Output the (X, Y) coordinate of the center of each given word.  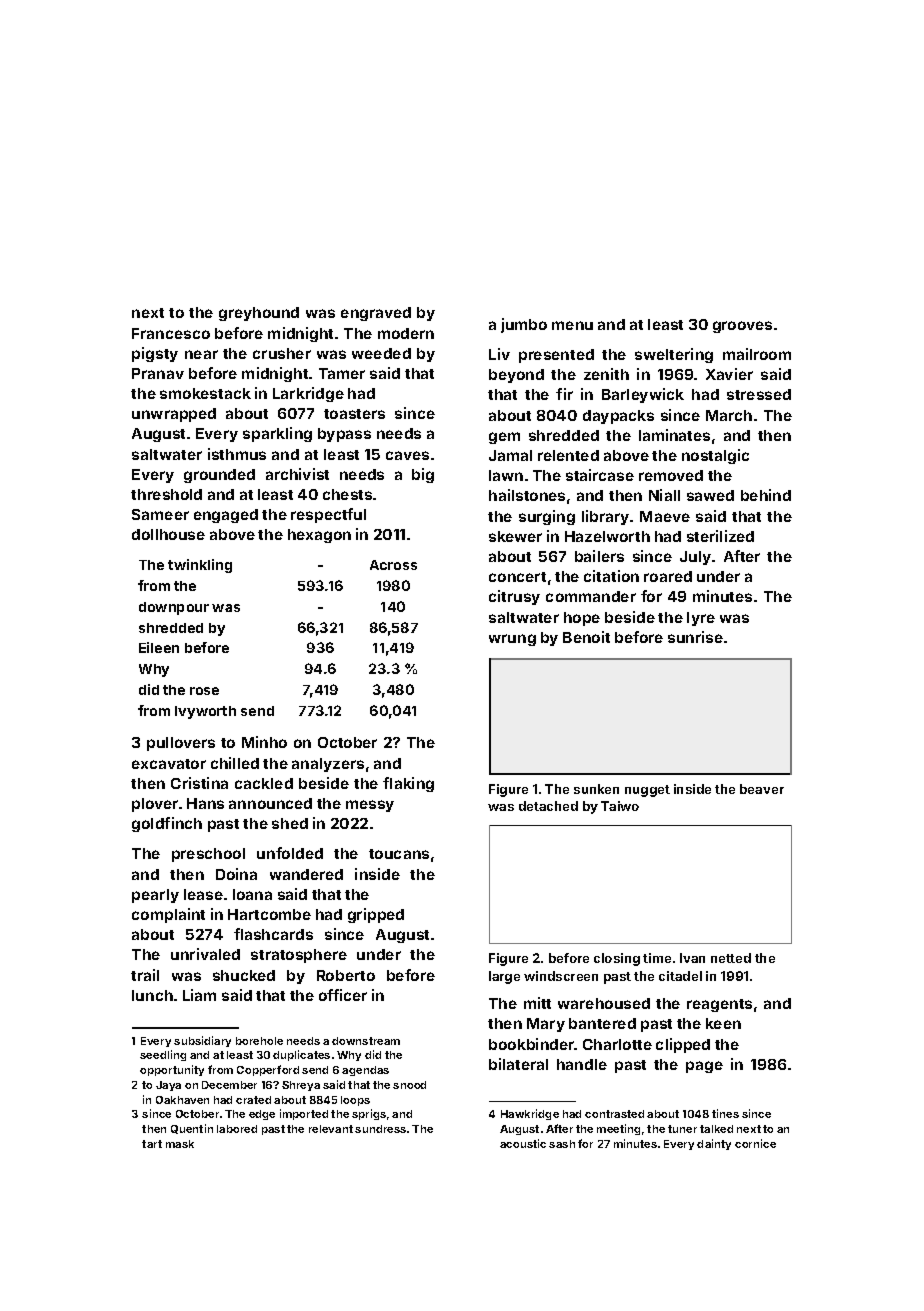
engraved (376, 314)
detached (548, 806)
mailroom (757, 354)
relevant (331, 1129)
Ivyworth (205, 712)
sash (562, 1144)
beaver (762, 789)
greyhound (259, 314)
